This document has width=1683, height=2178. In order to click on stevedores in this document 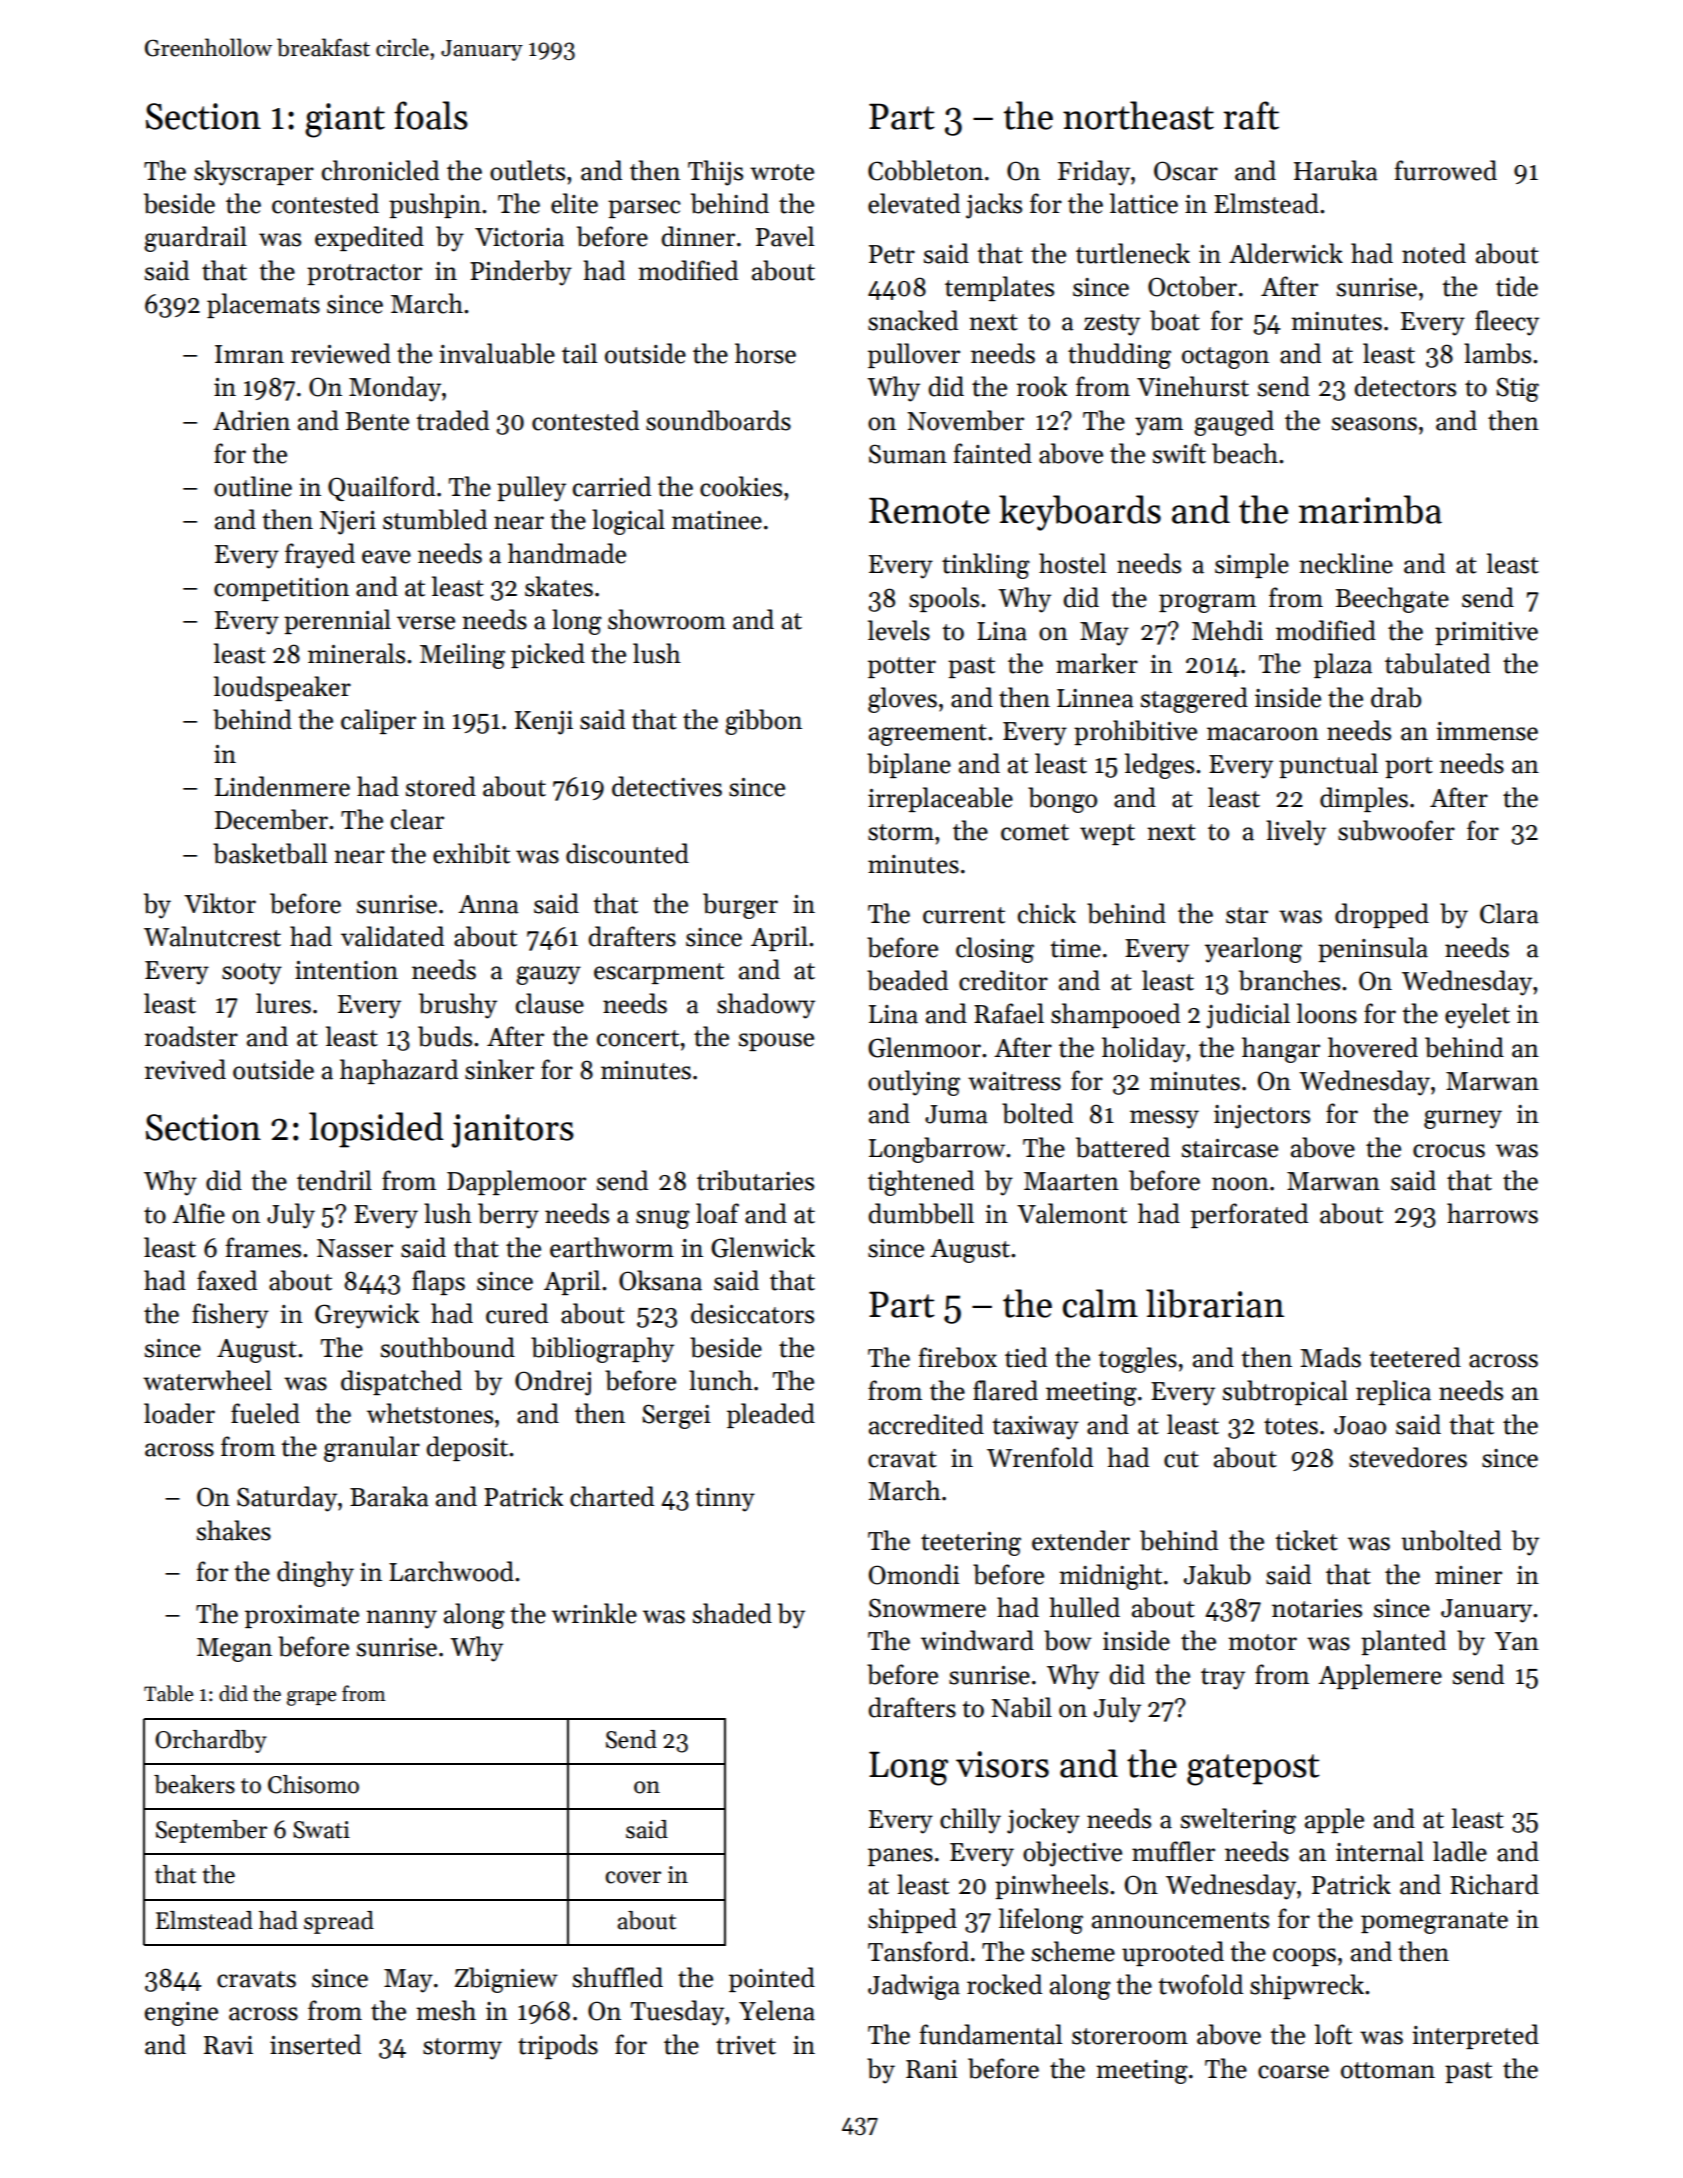, I will do `click(1408, 1457)`.
